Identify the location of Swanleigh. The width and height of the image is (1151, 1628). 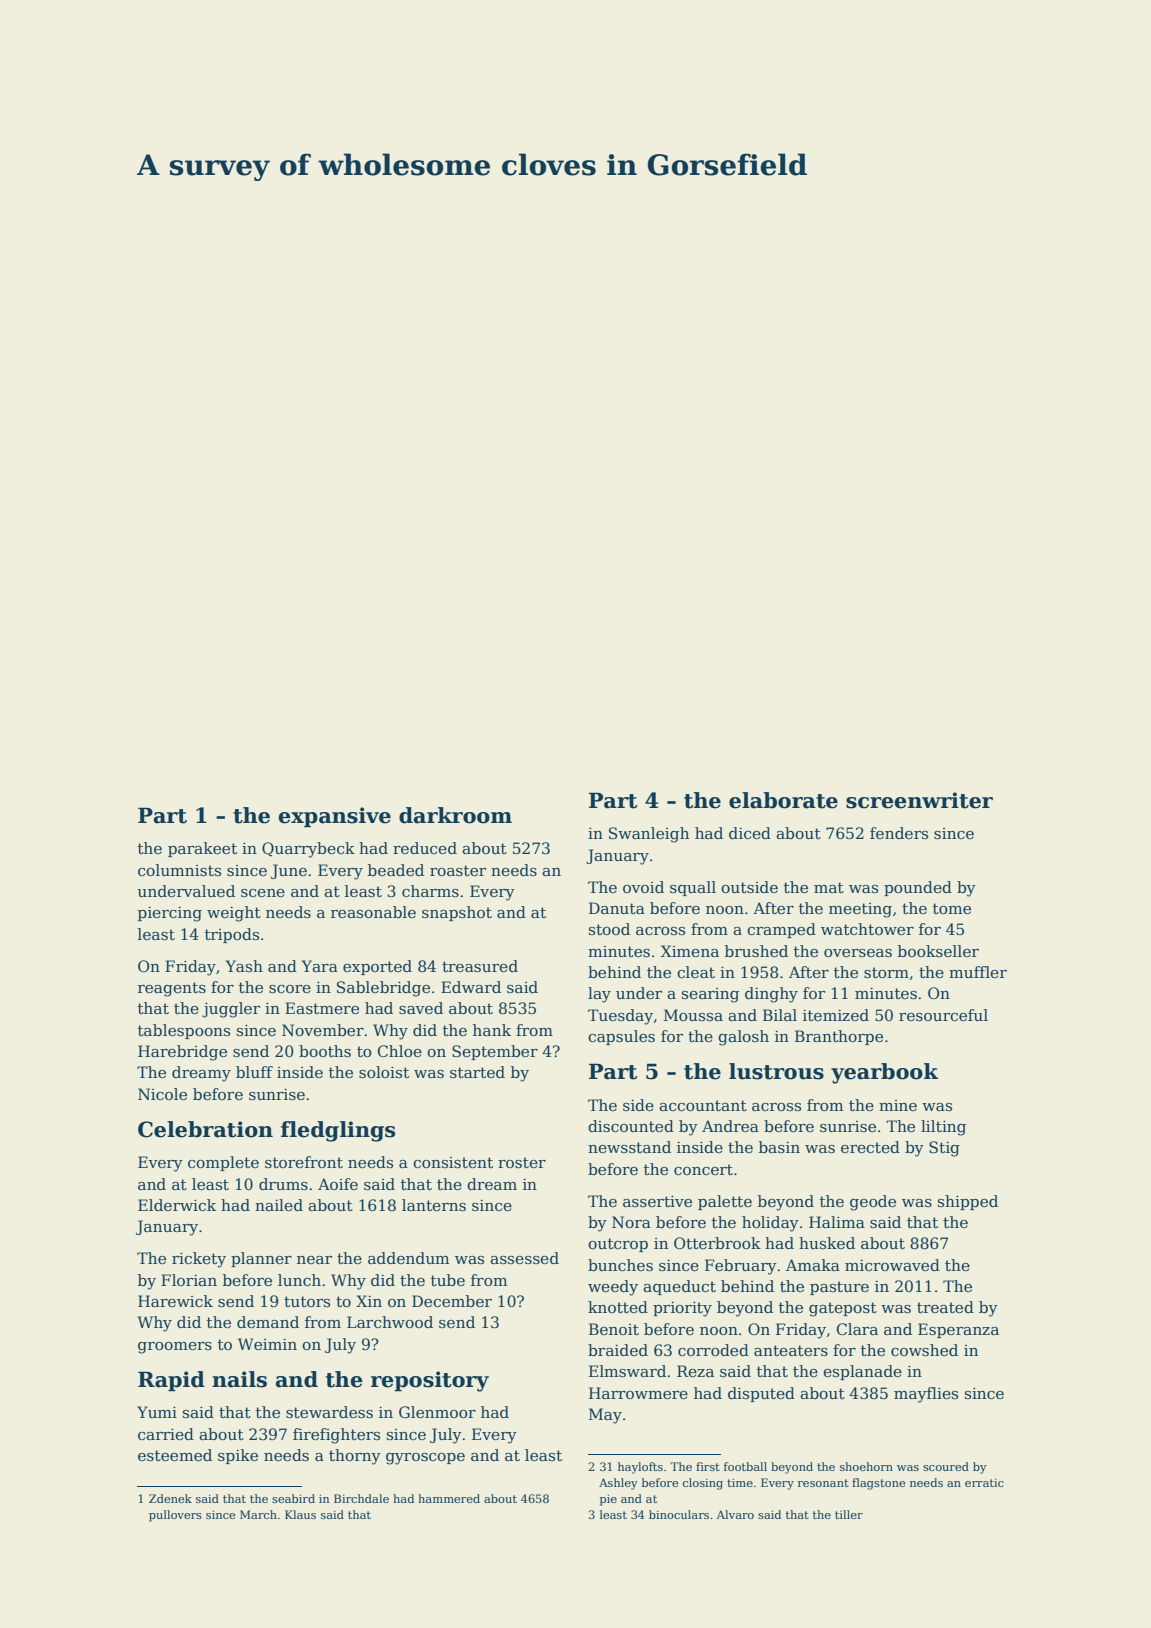
(649, 835).
